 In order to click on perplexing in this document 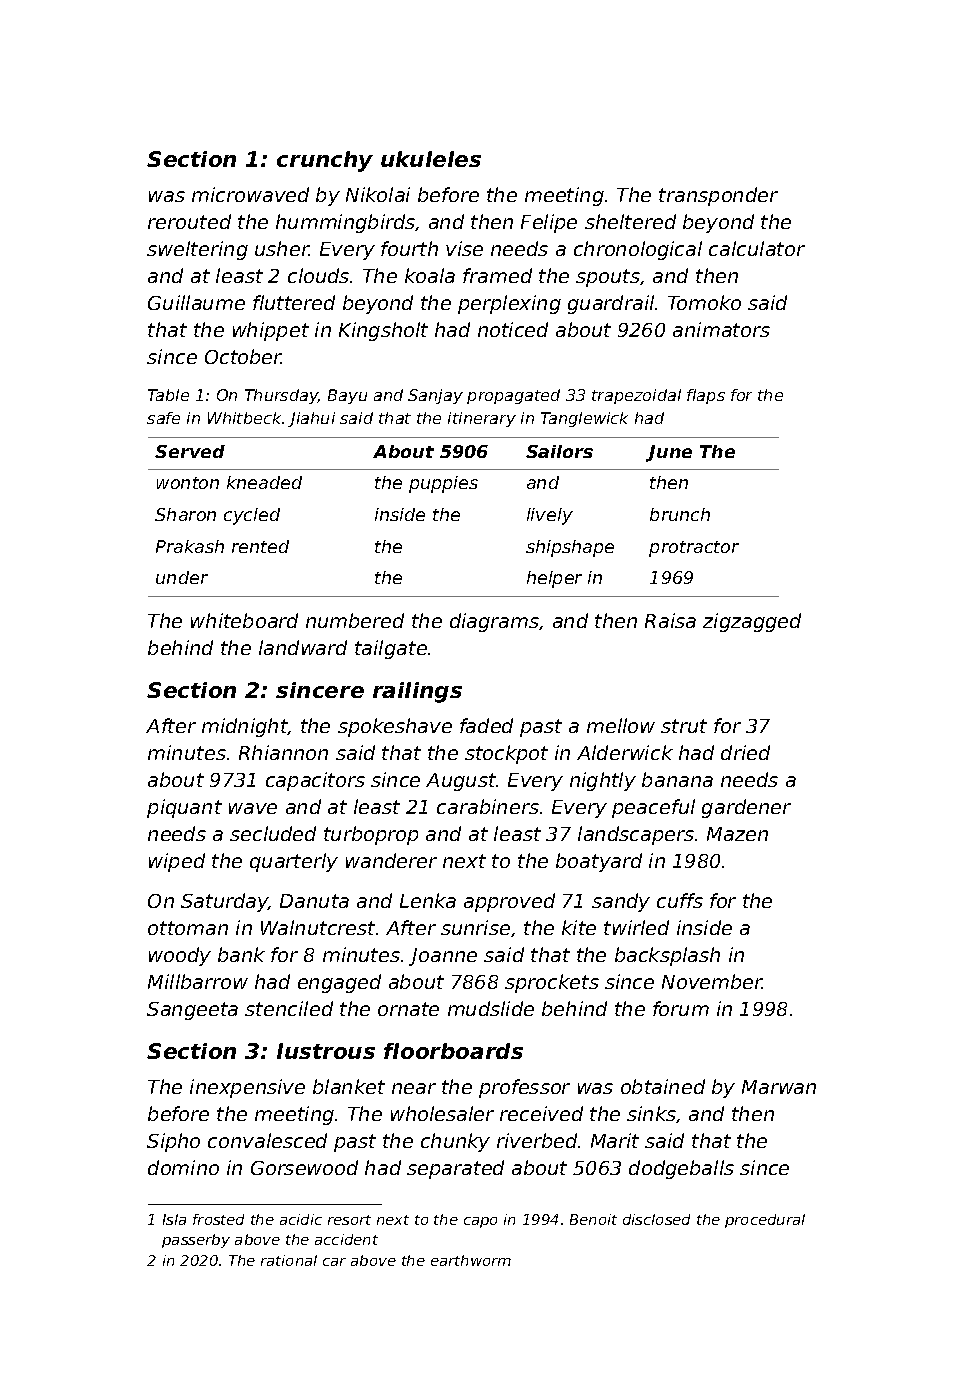, I will do `click(509, 304)`.
